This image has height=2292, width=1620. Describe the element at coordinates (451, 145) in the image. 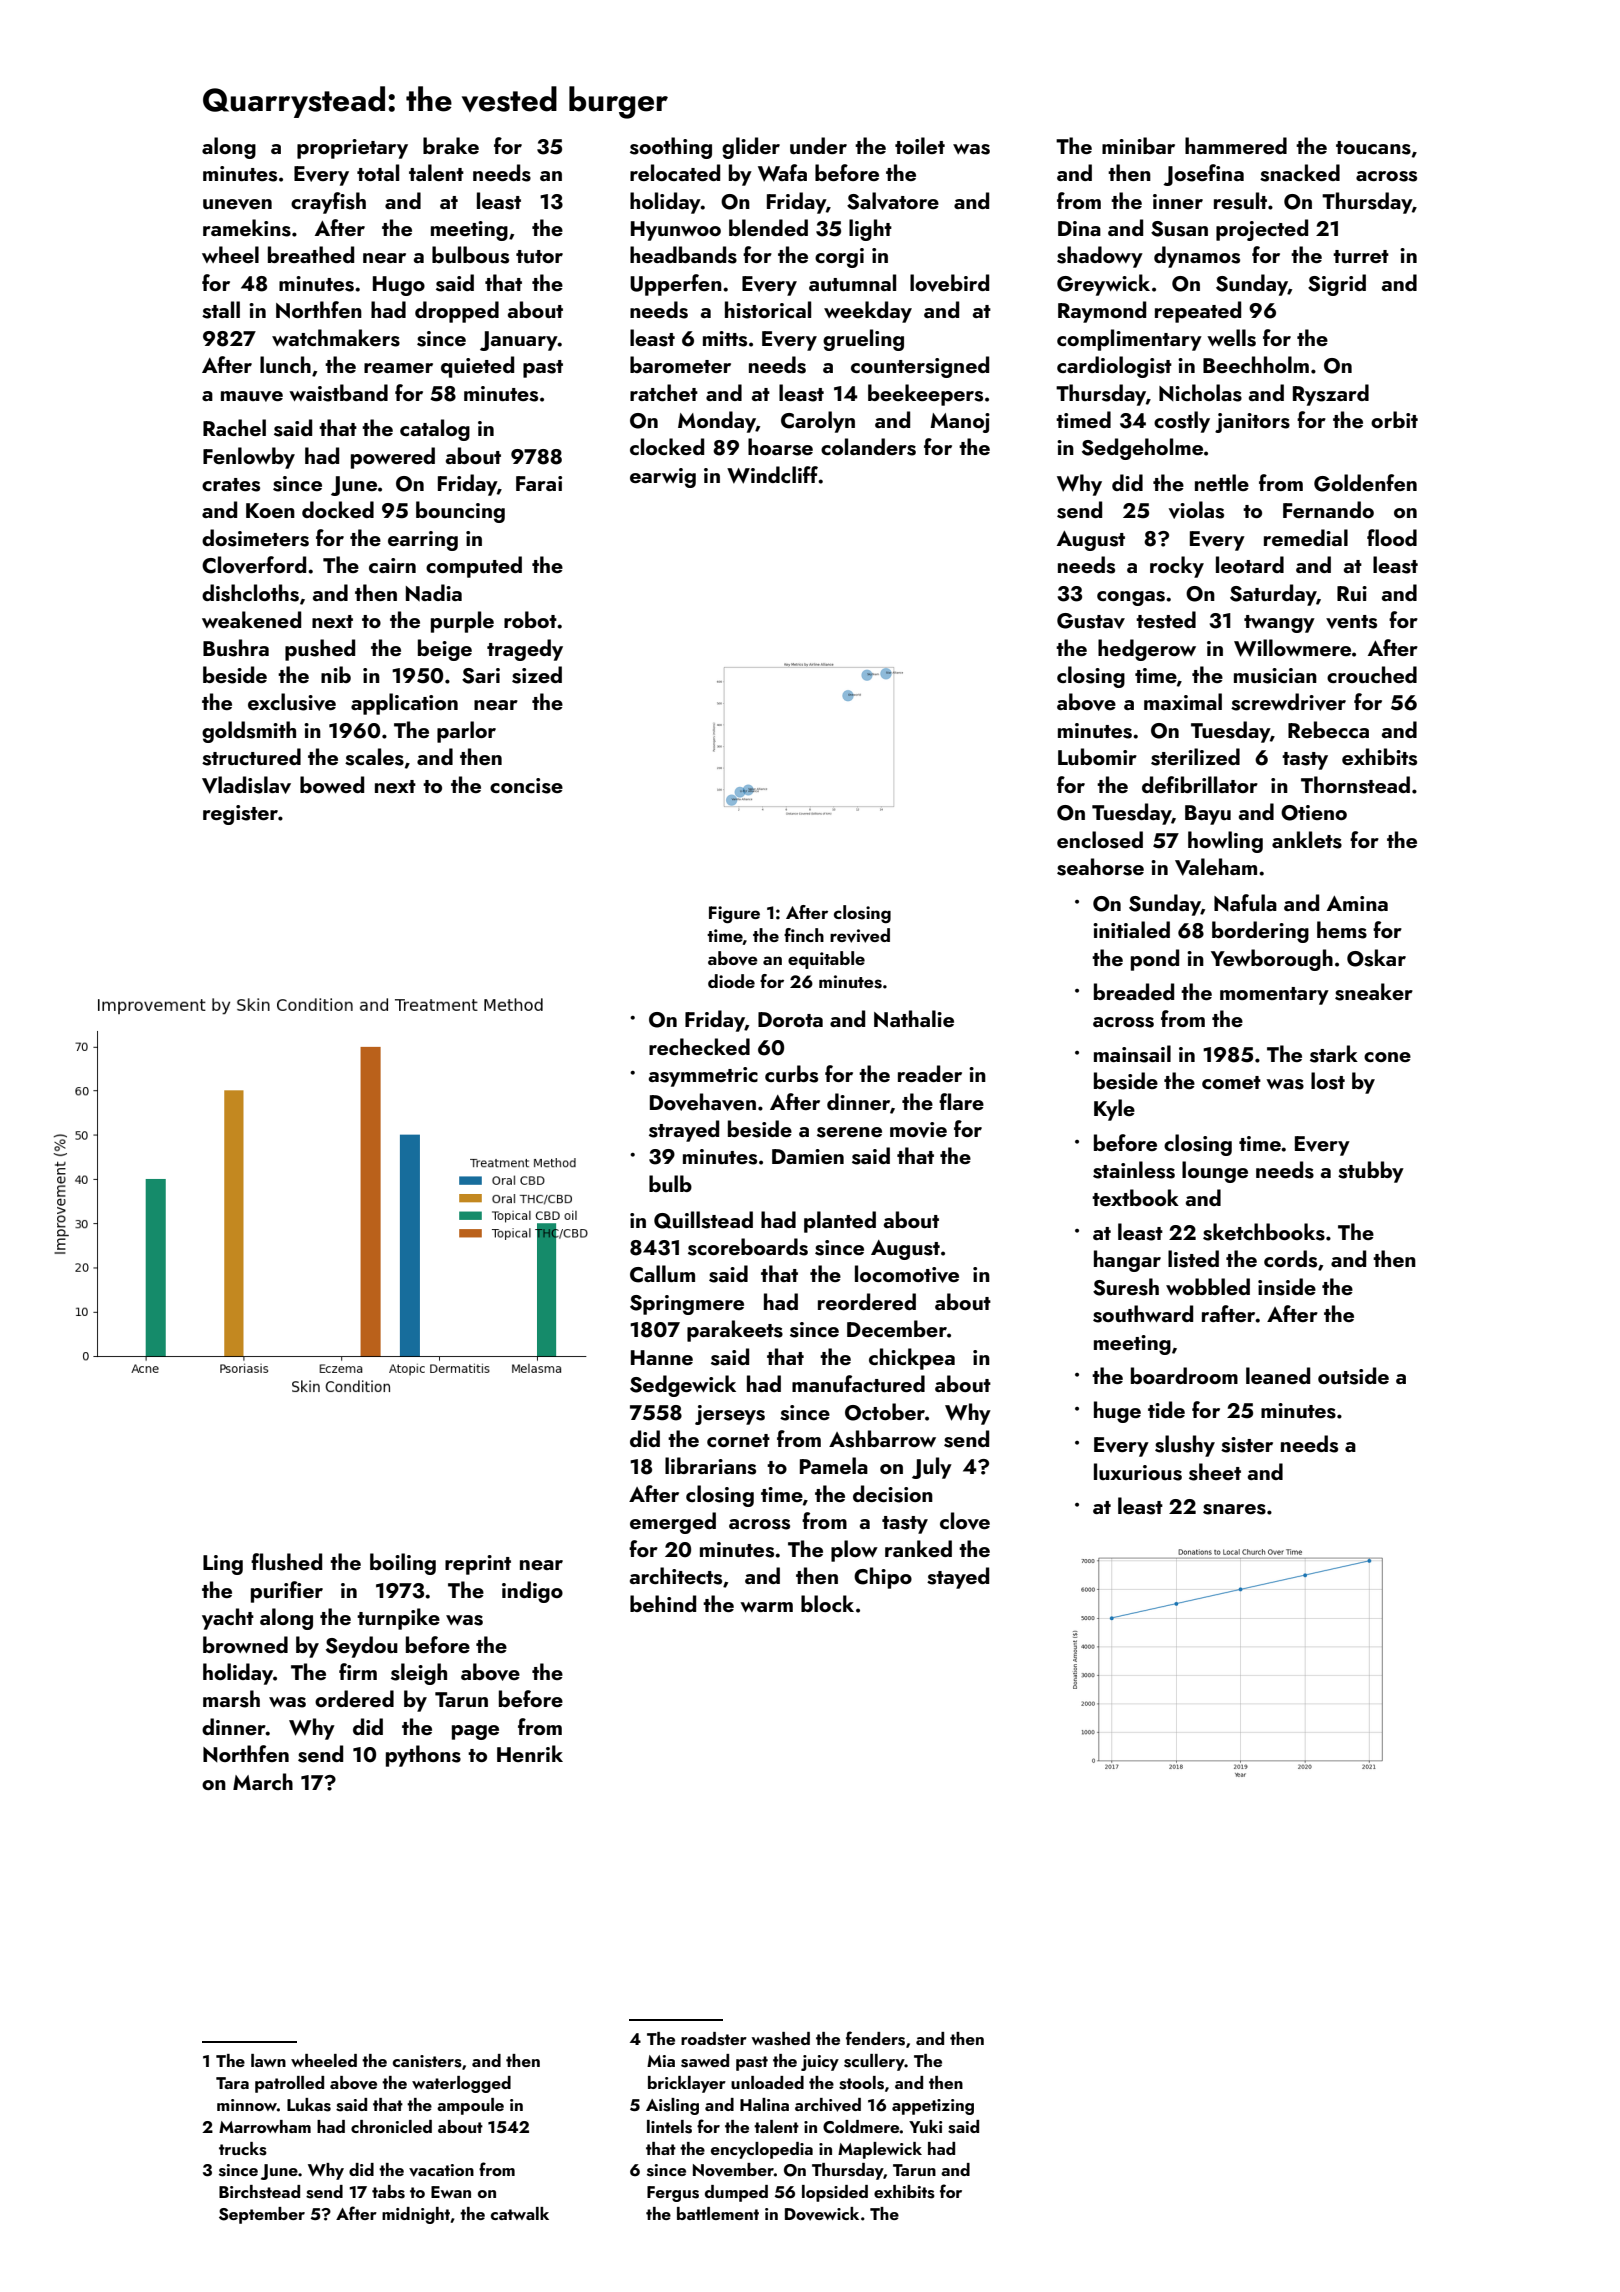

I see `brake` at that location.
